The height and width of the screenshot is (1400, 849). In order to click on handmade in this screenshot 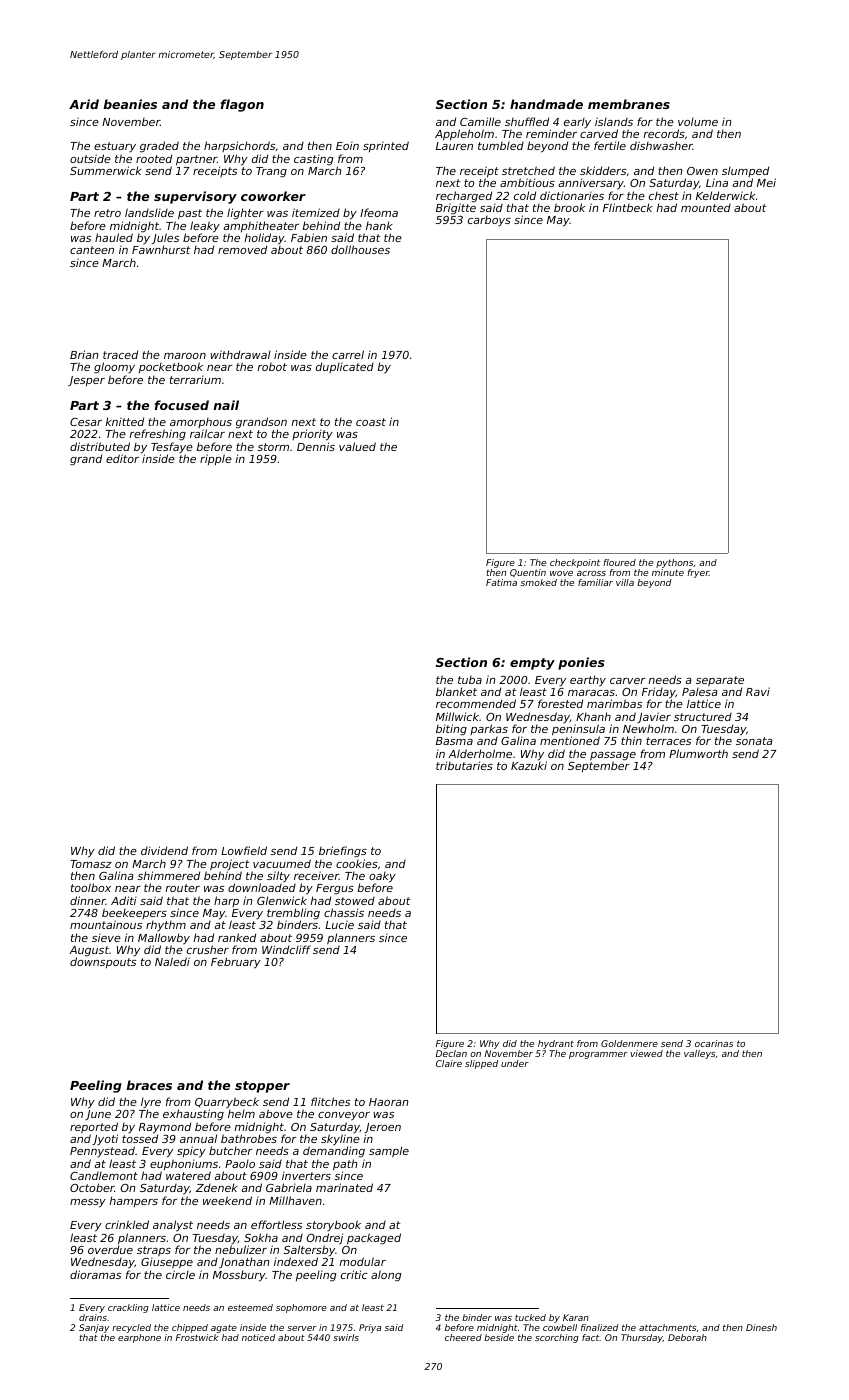, I will do `click(546, 104)`.
